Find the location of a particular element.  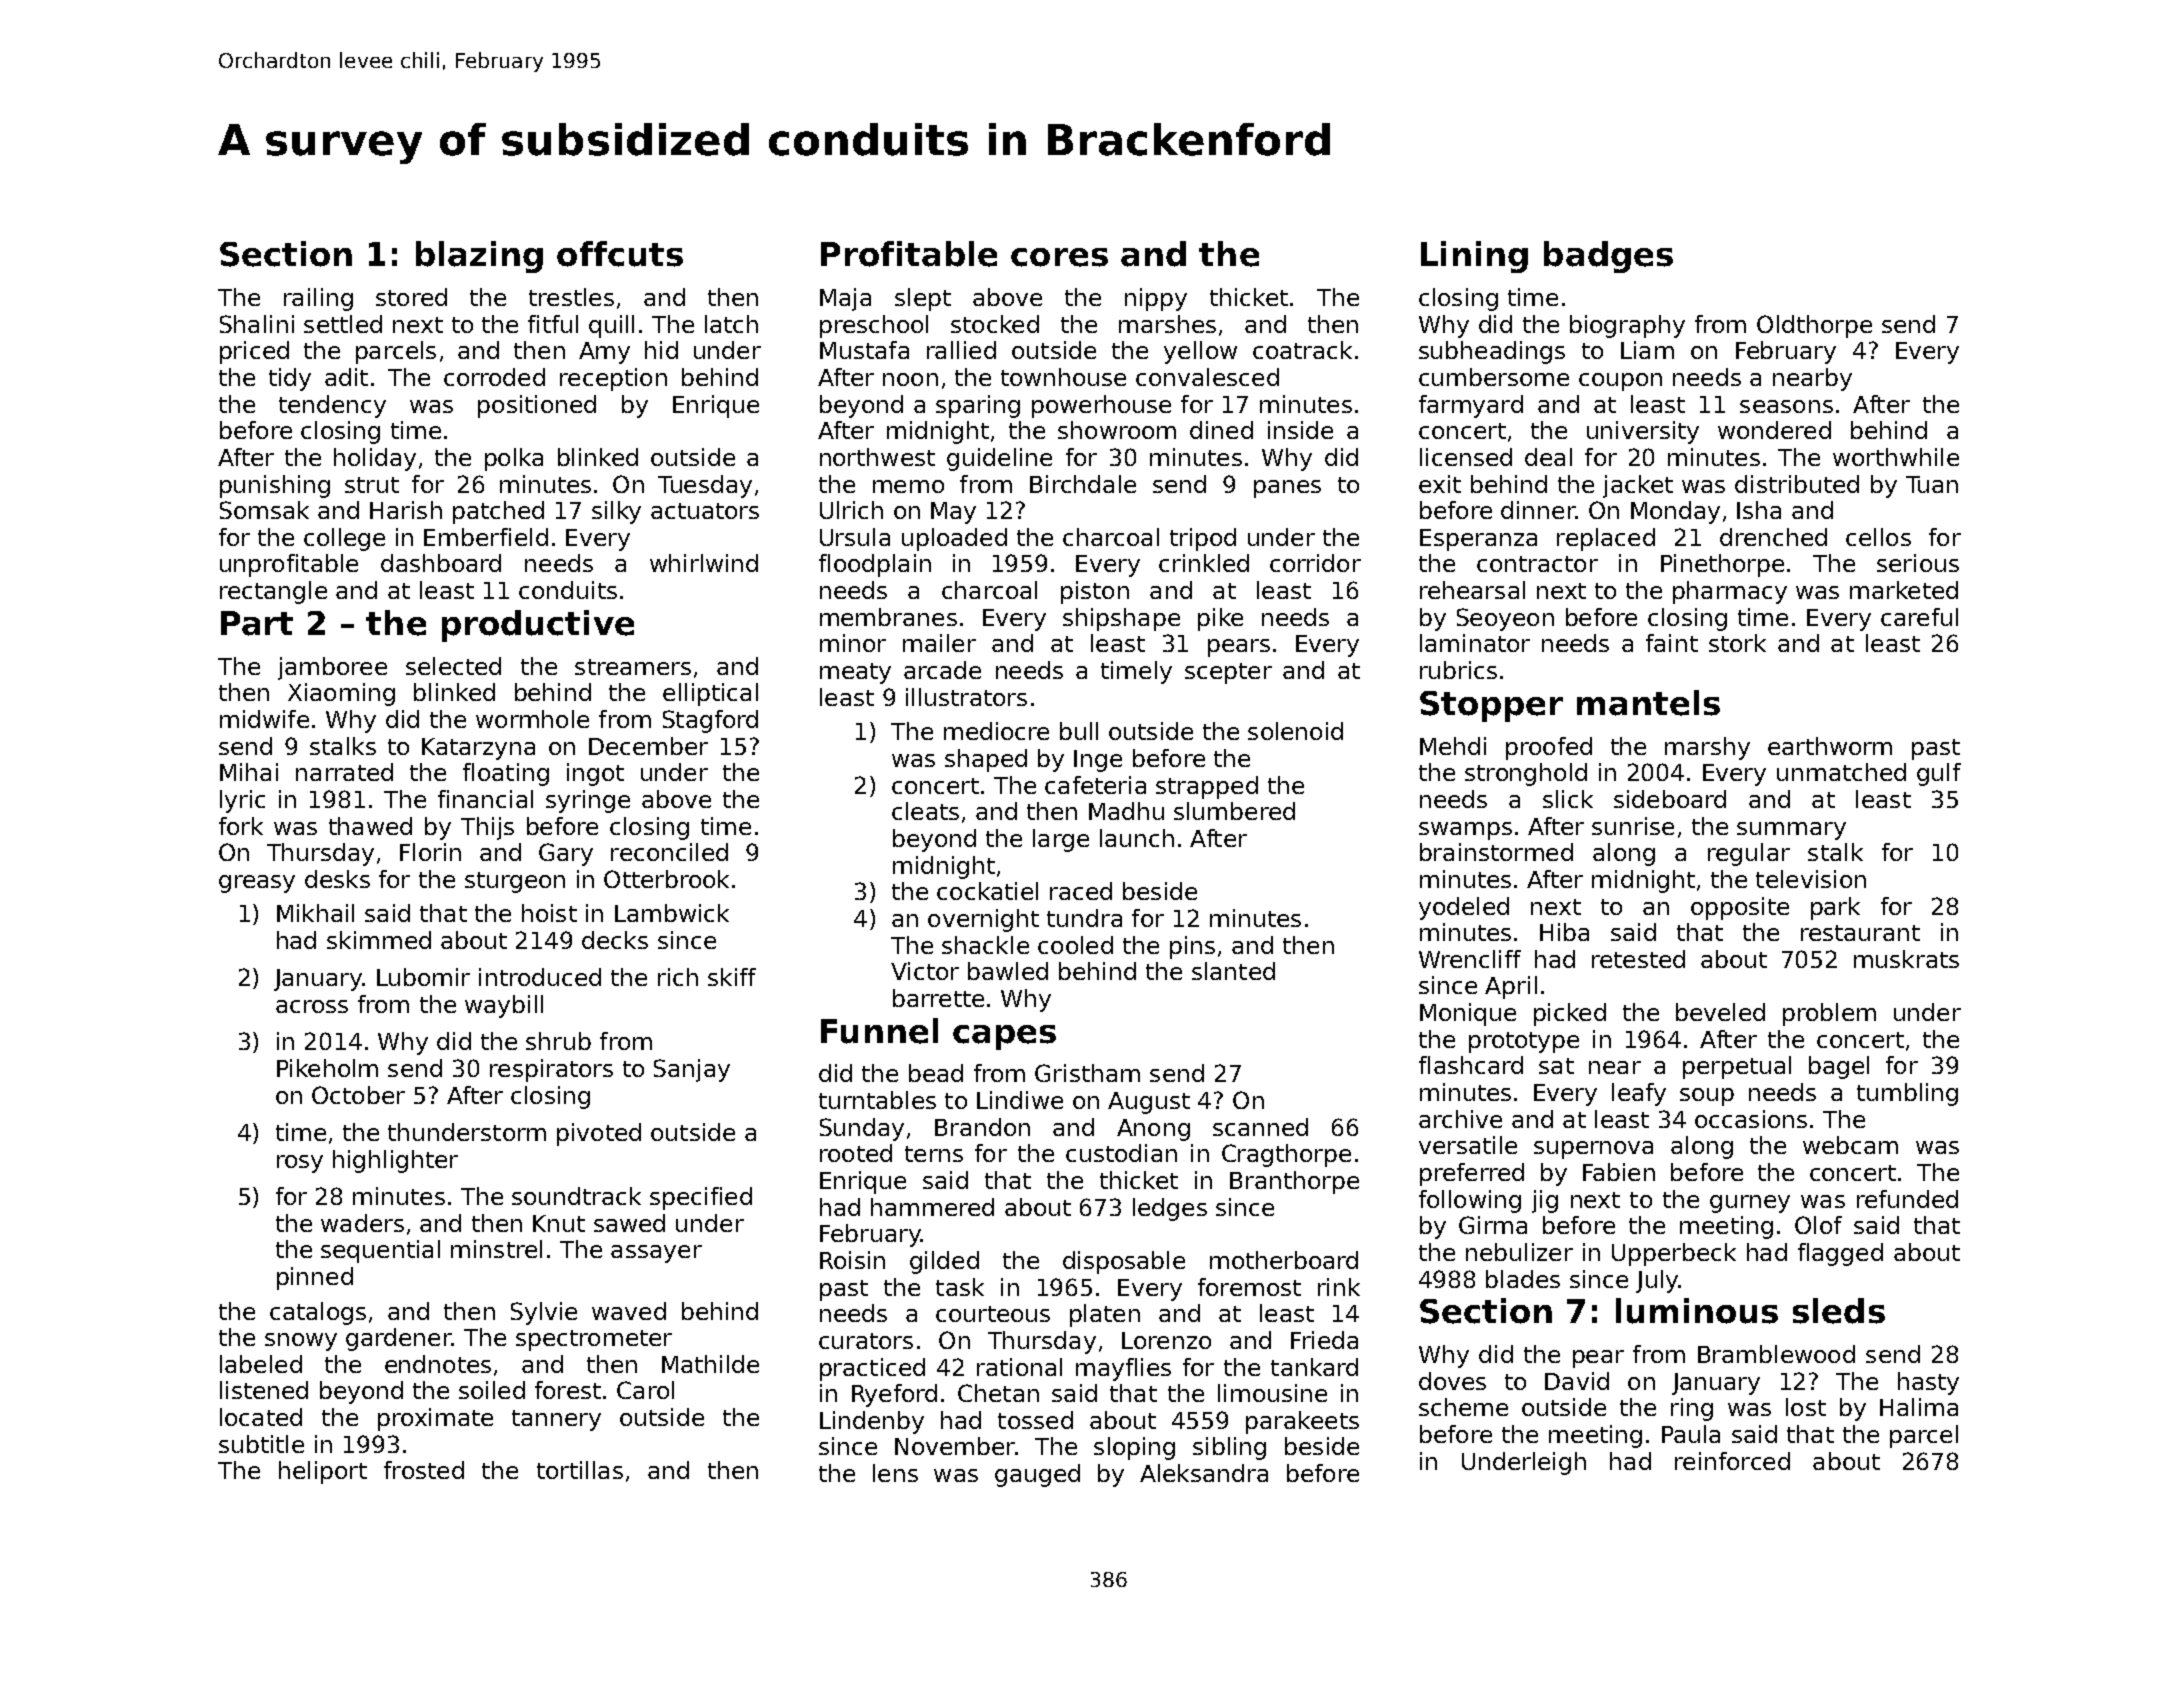

priced is located at coordinates (254, 352).
